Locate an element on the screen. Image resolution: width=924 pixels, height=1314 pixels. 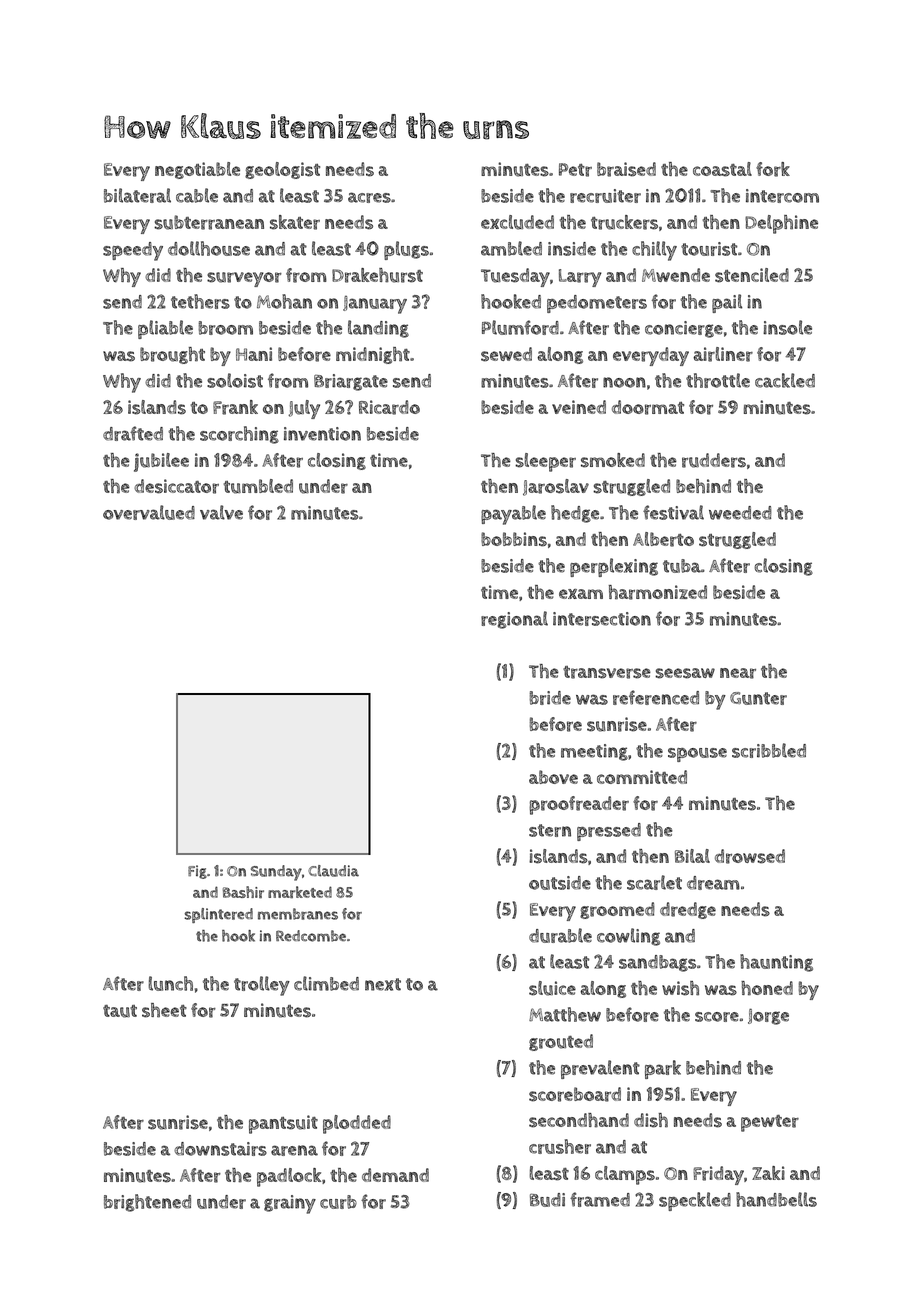
bilateral is located at coordinates (137, 195).
